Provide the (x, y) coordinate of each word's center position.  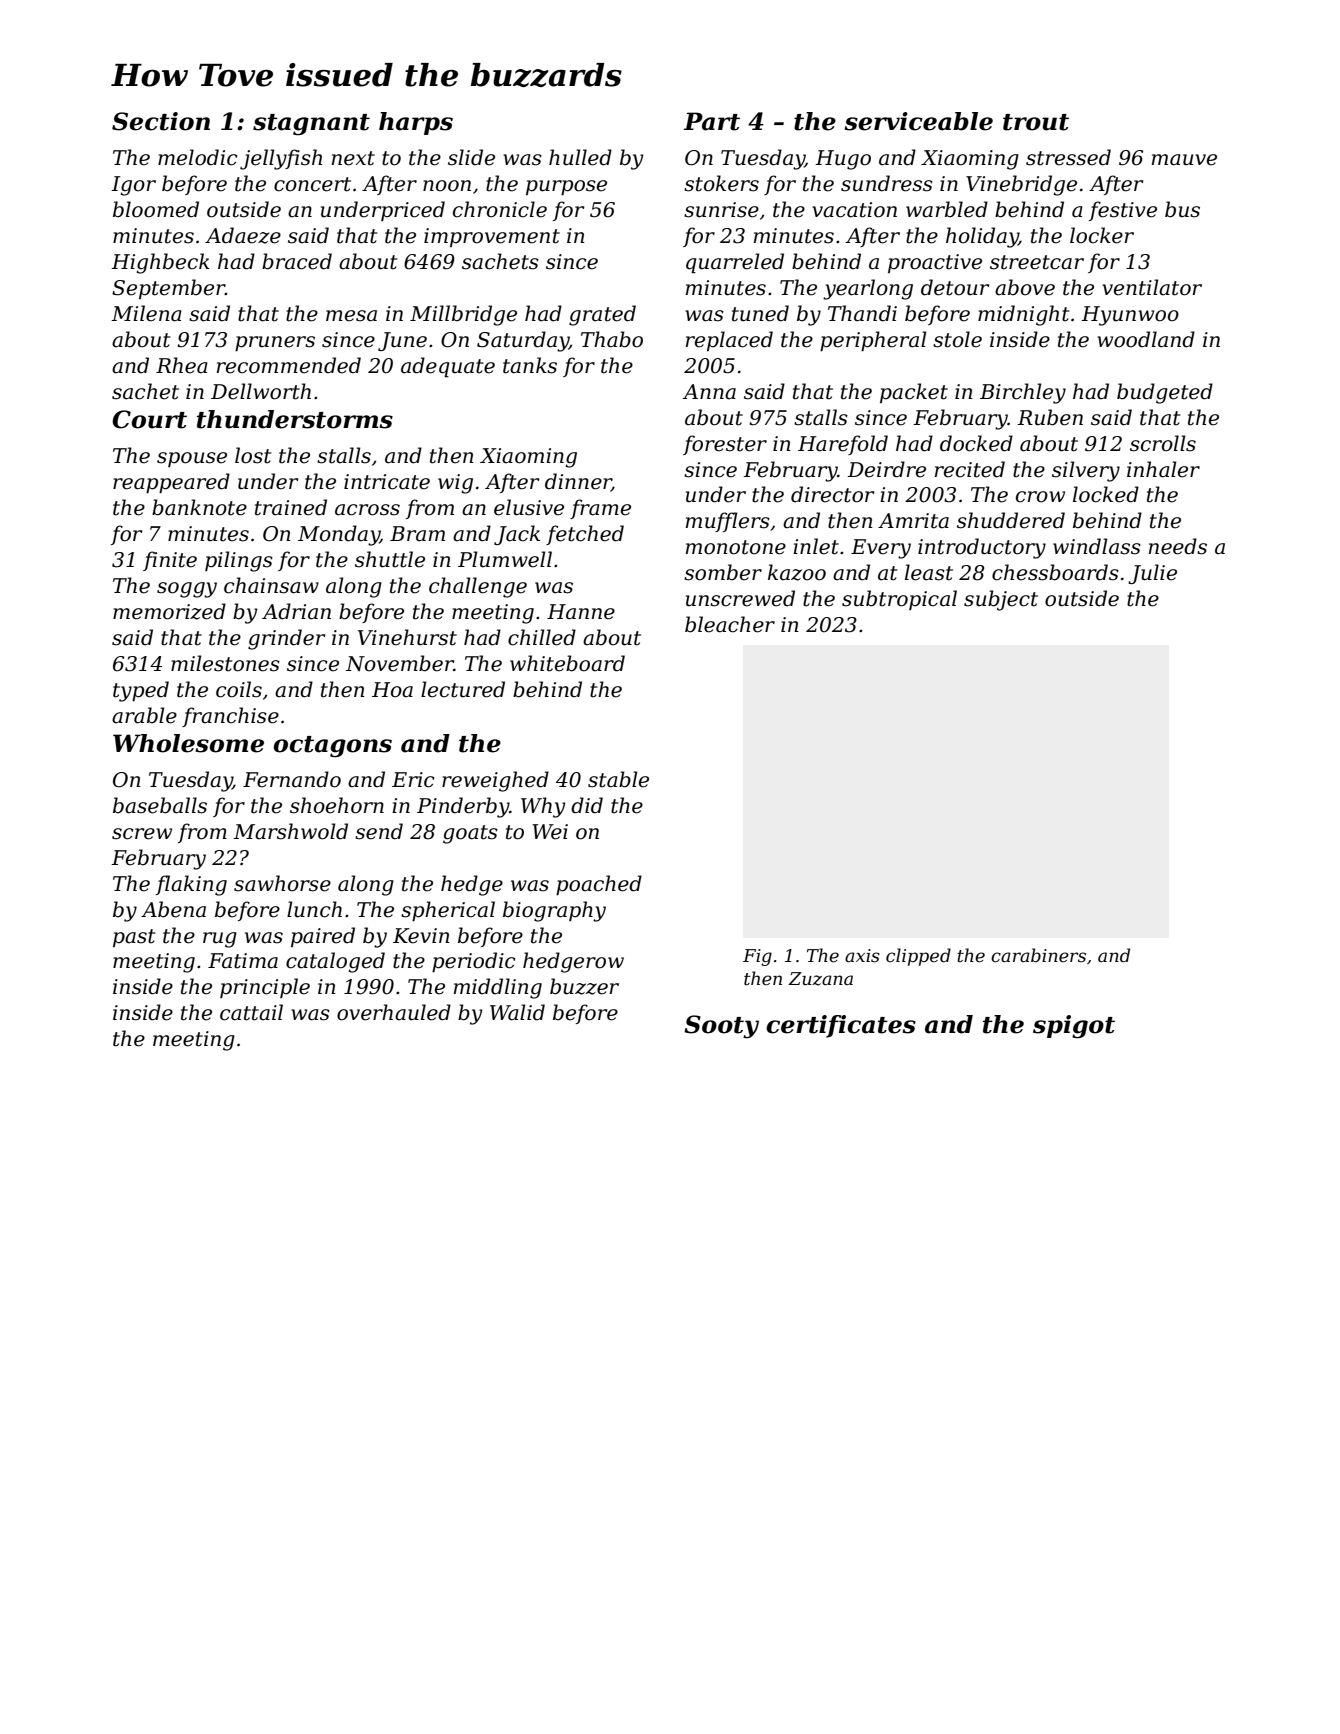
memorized (169, 611)
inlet (816, 546)
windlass (1097, 546)
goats (470, 834)
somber (723, 572)
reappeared (171, 483)
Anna (709, 392)
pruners (275, 343)
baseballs (160, 805)
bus (1182, 209)
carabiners (1038, 955)
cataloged (335, 962)
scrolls (1163, 443)
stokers (721, 183)
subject (1001, 600)
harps (416, 123)
